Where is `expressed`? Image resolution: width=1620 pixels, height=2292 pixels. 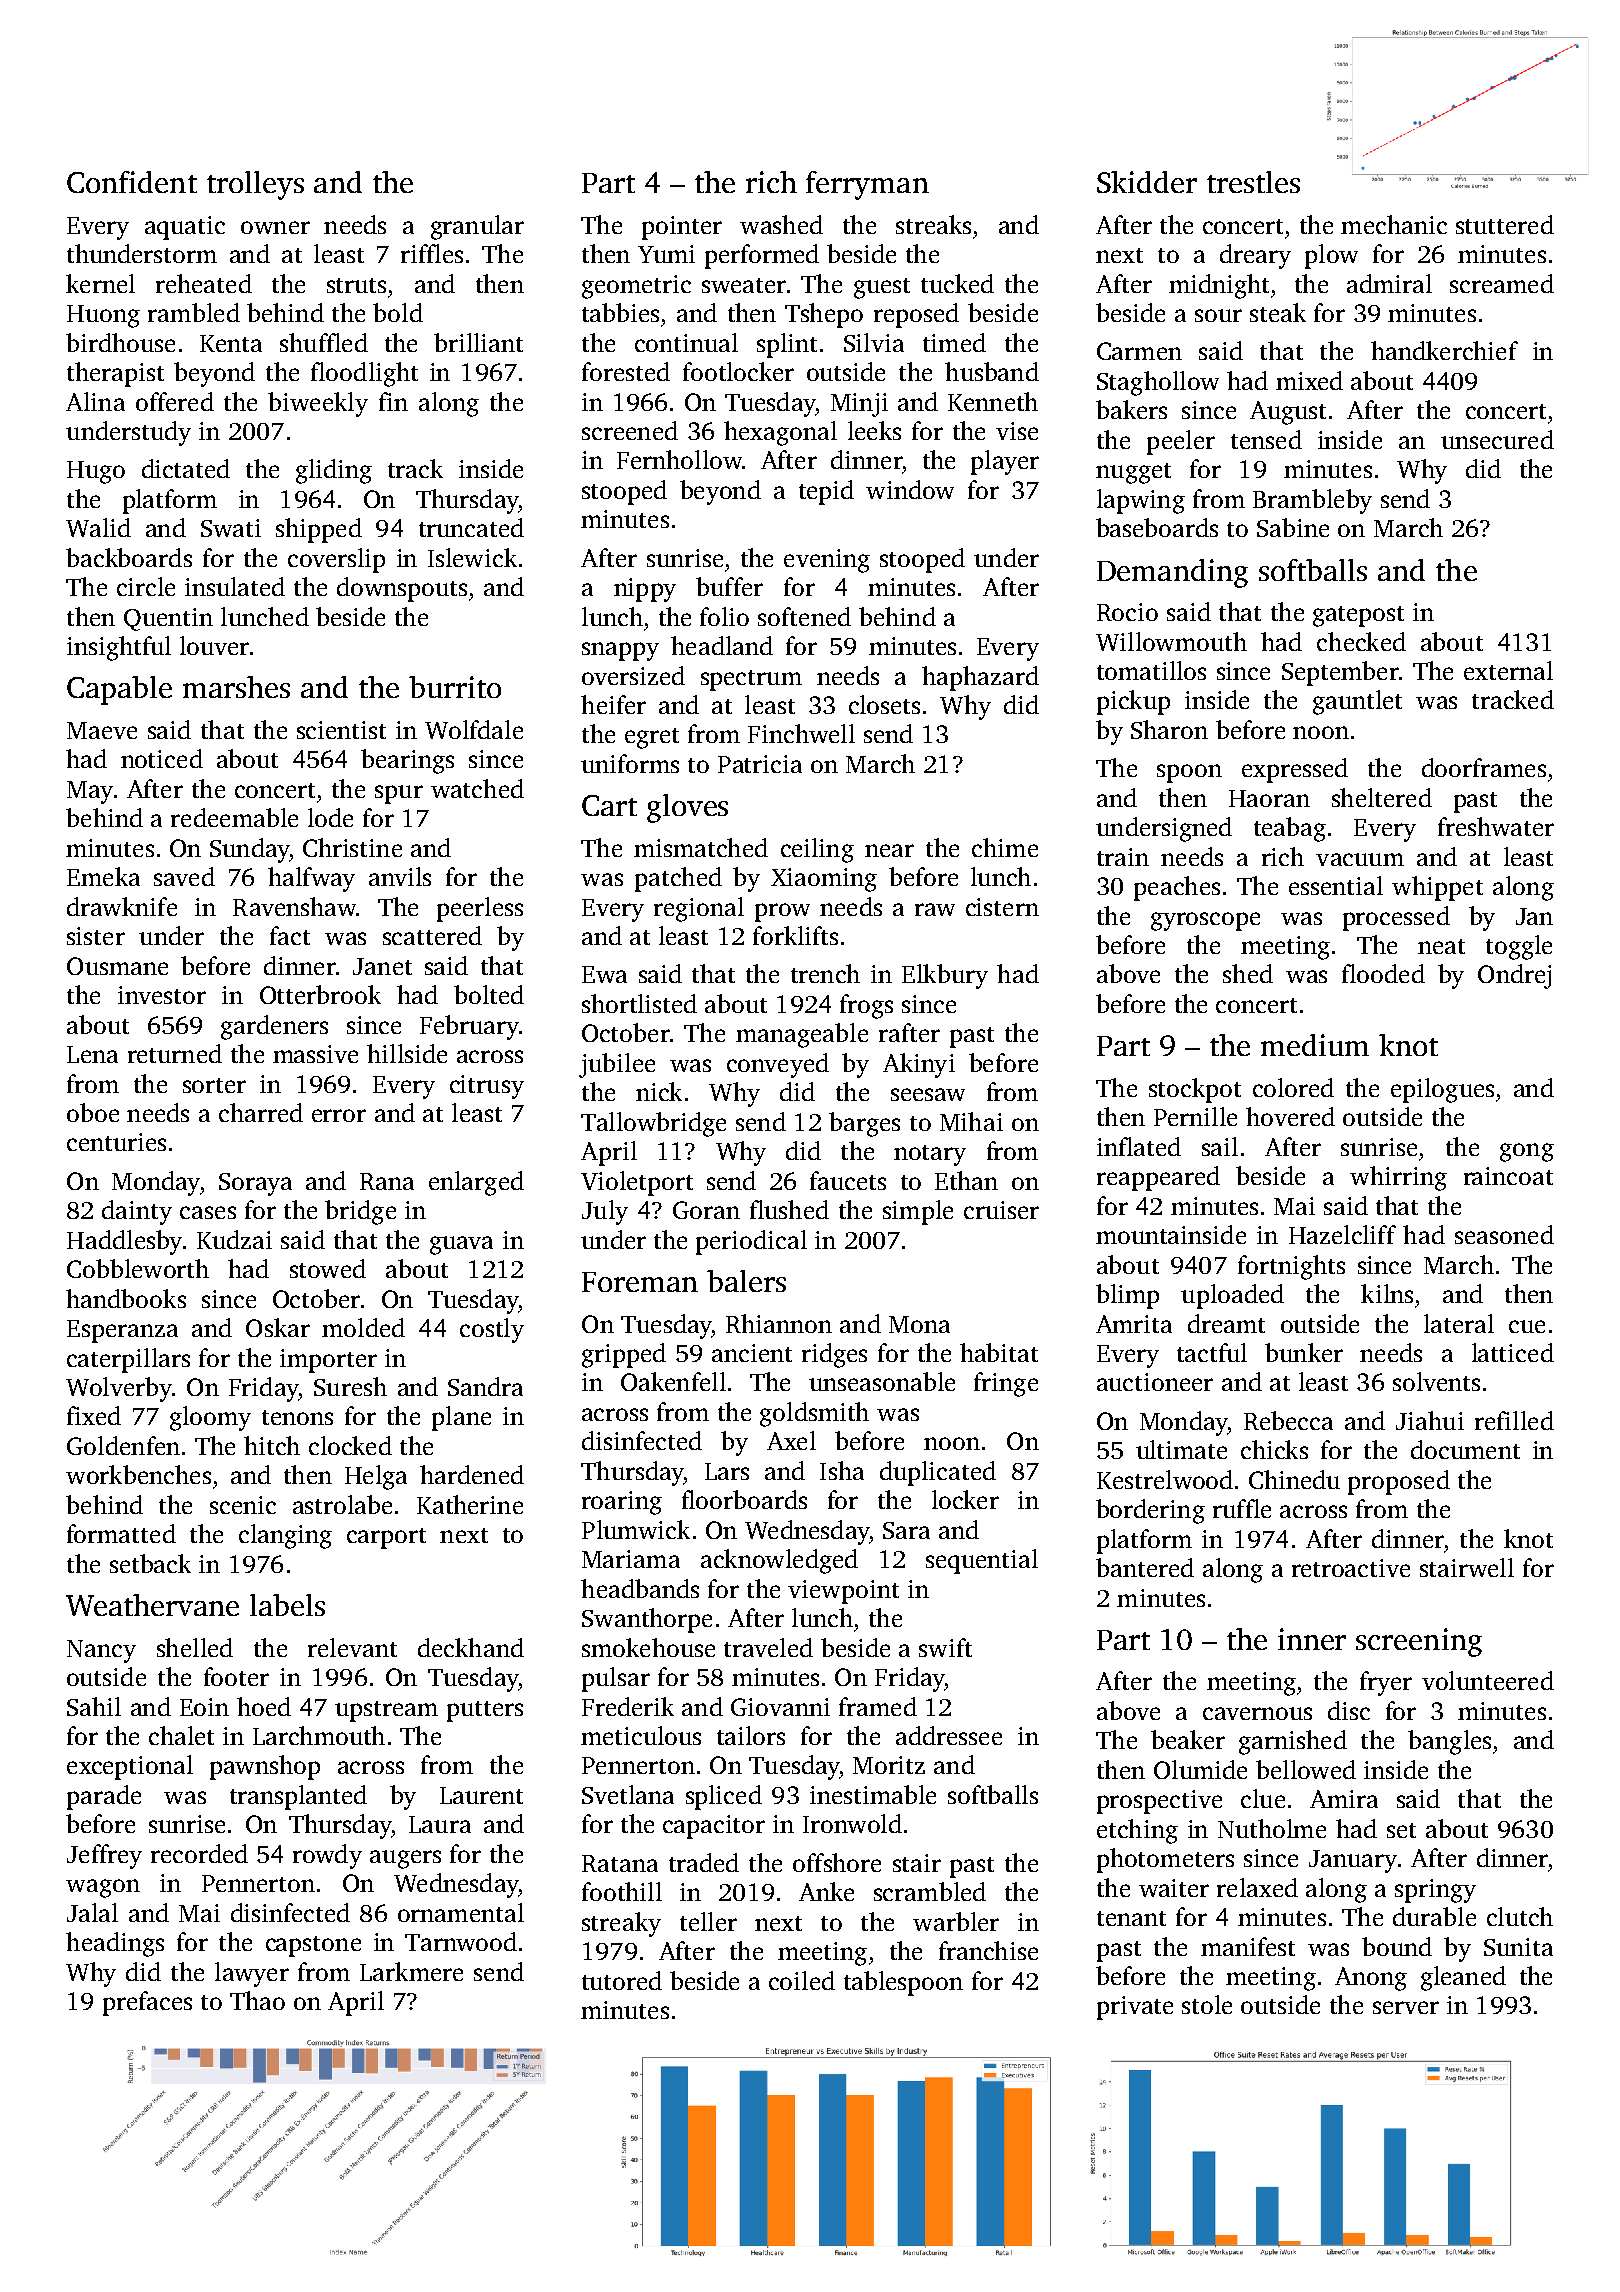 expressed is located at coordinates (1295, 770).
